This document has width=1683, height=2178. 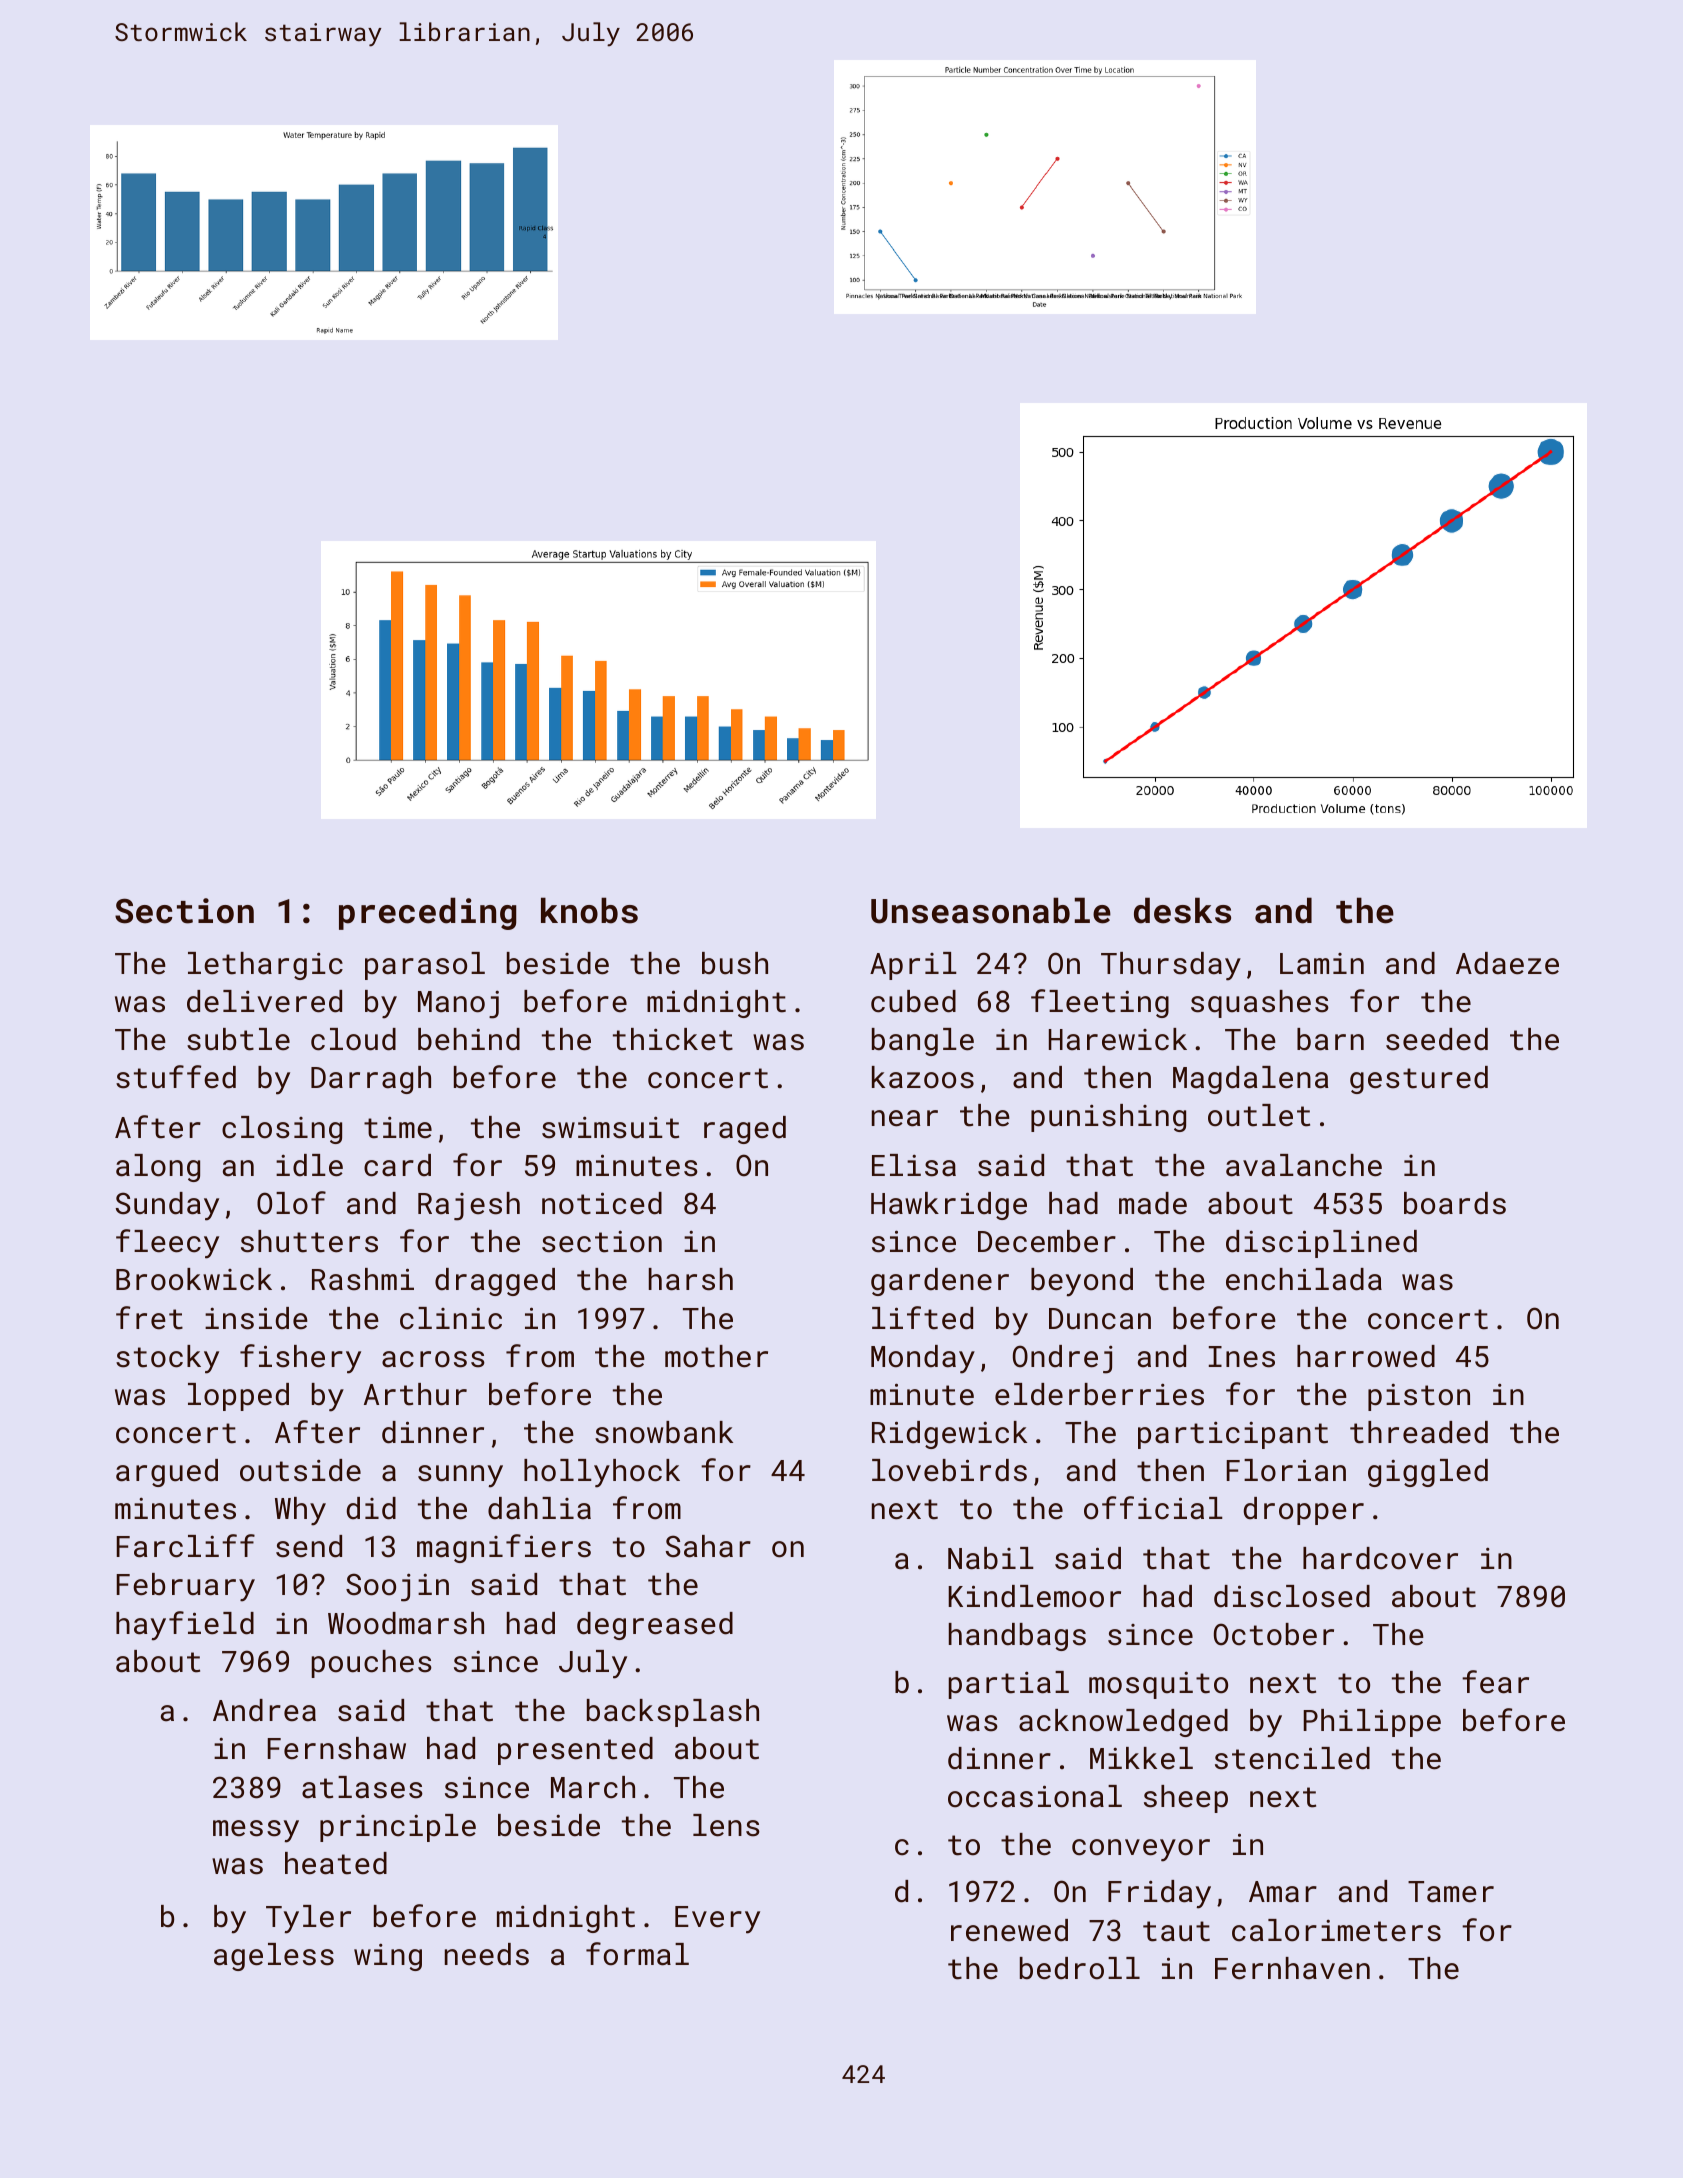 What do you see at coordinates (1141, 1850) in the document?
I see `conveyor` at bounding box center [1141, 1850].
